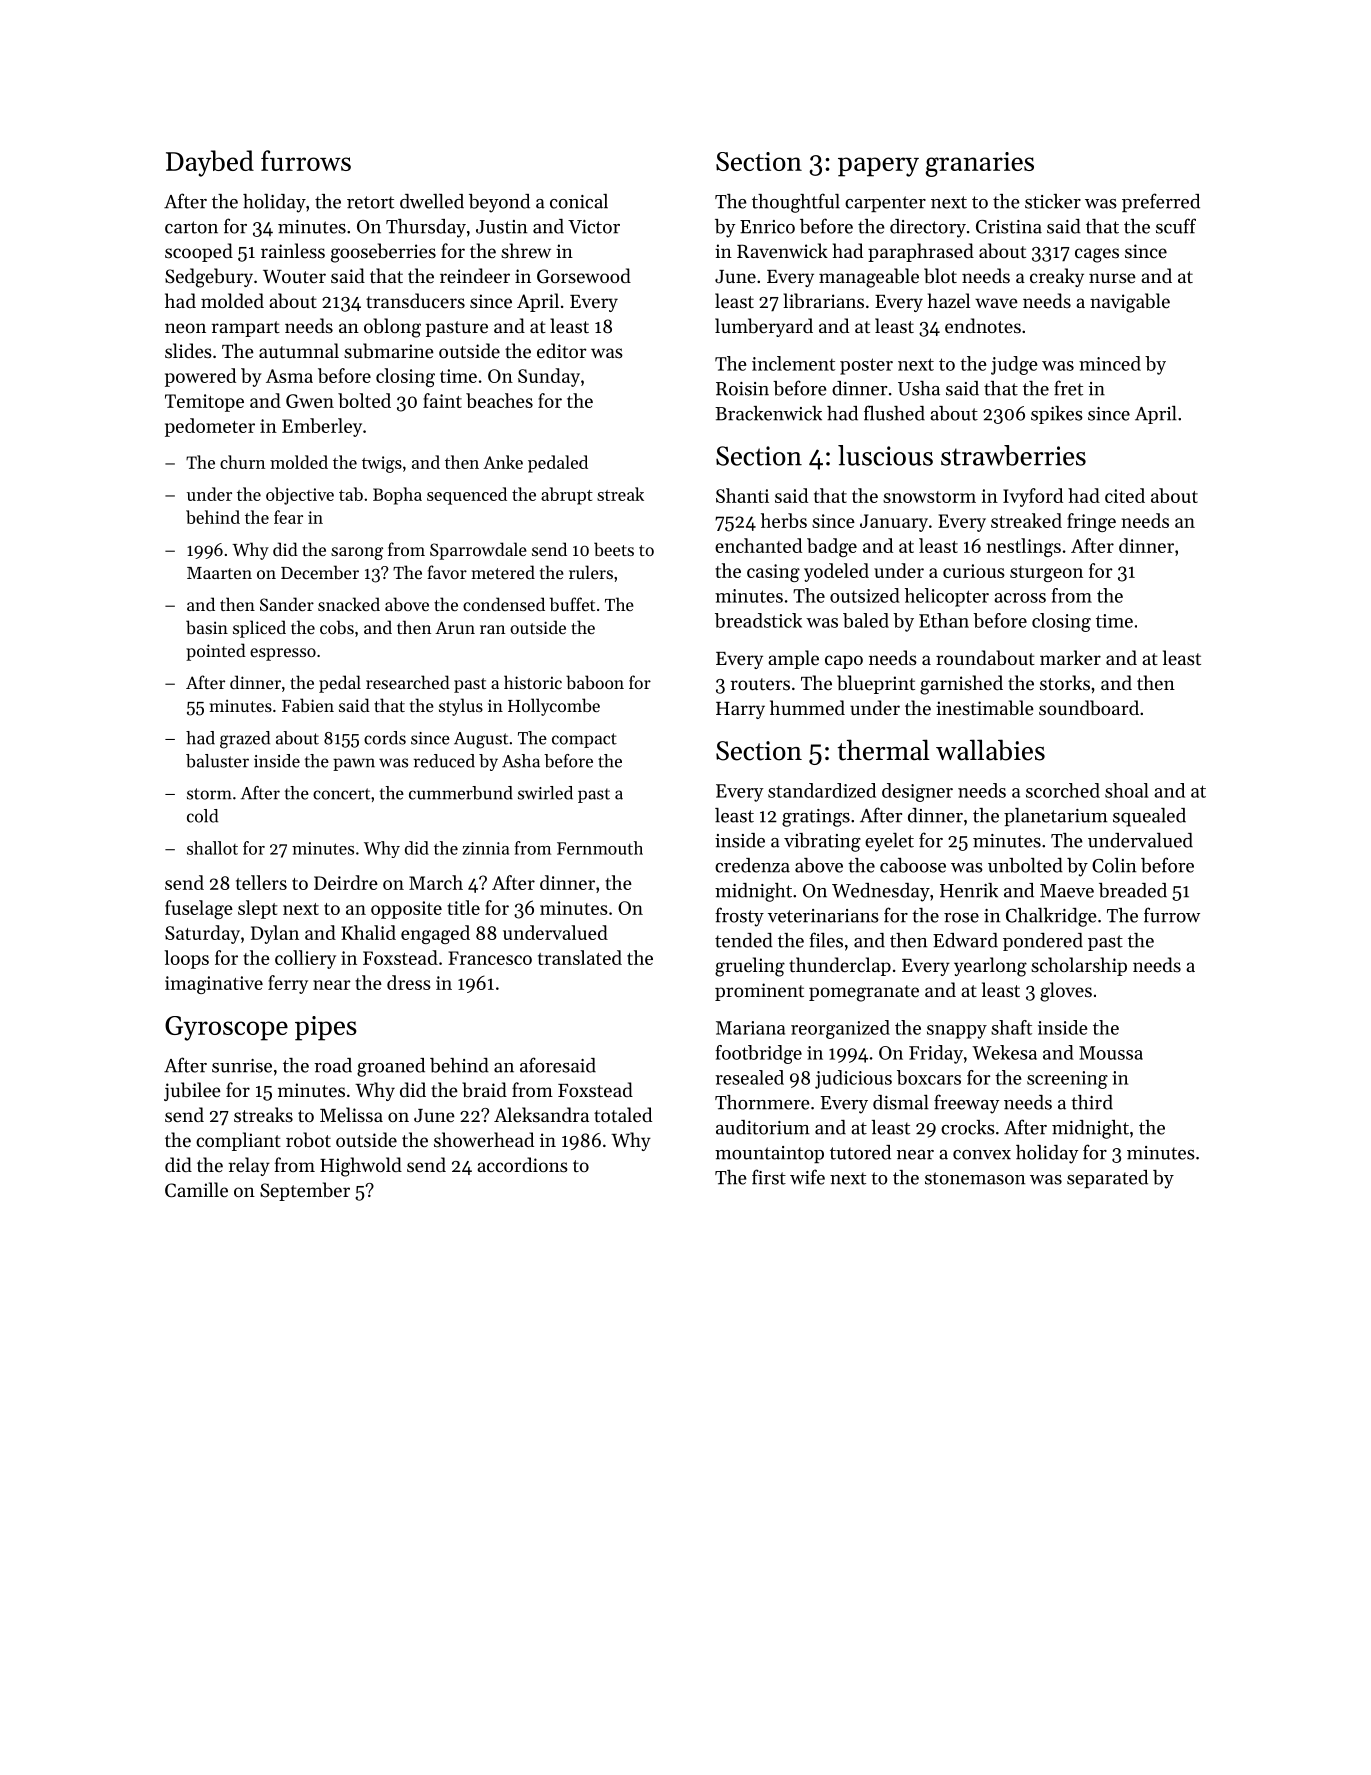 The image size is (1371, 1775). What do you see at coordinates (192, 1091) in the image?
I see `jubilee` at bounding box center [192, 1091].
